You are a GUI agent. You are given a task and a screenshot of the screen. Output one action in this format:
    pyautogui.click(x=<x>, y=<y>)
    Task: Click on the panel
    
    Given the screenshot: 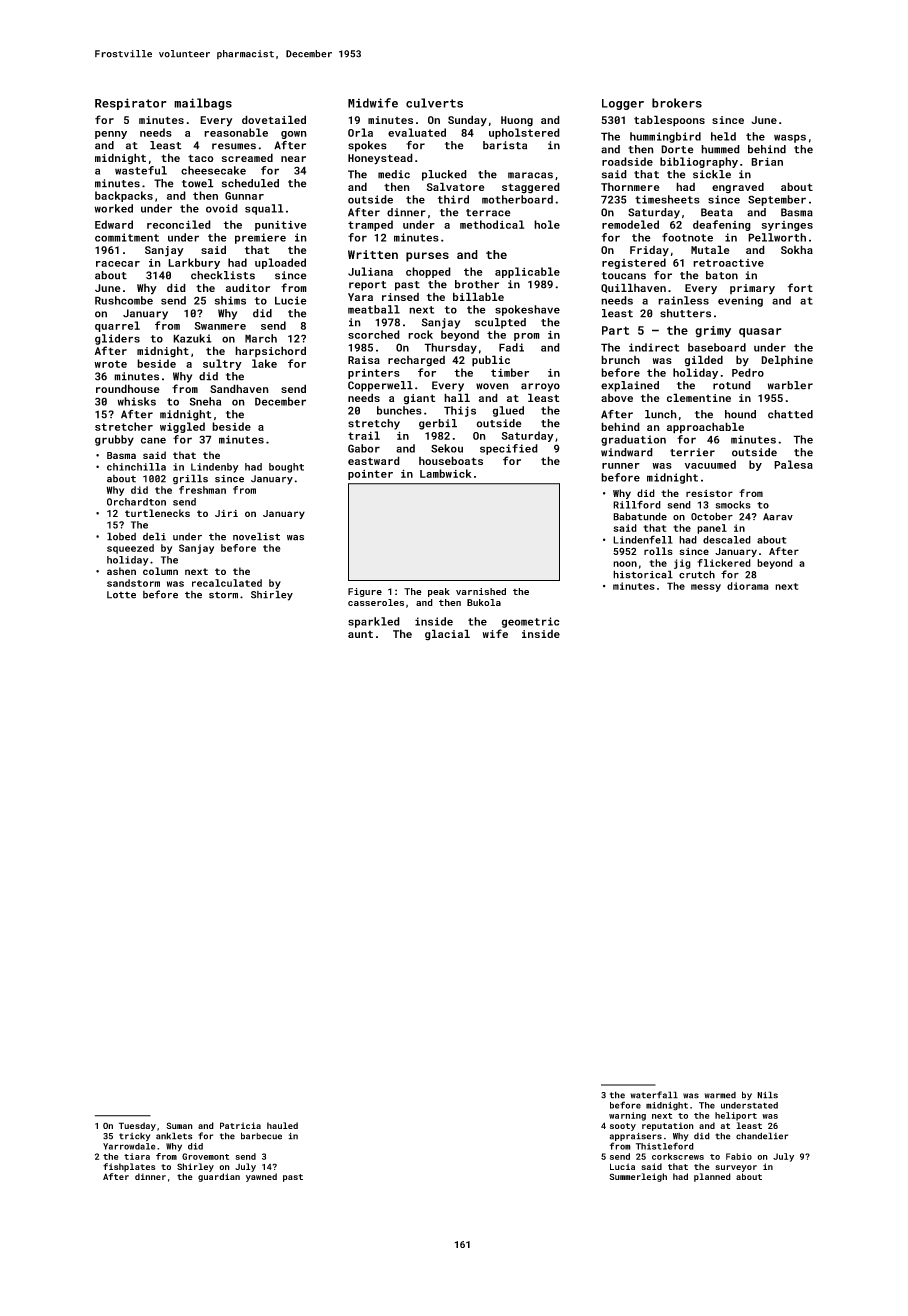 What is the action you would take?
    pyautogui.click(x=712, y=529)
